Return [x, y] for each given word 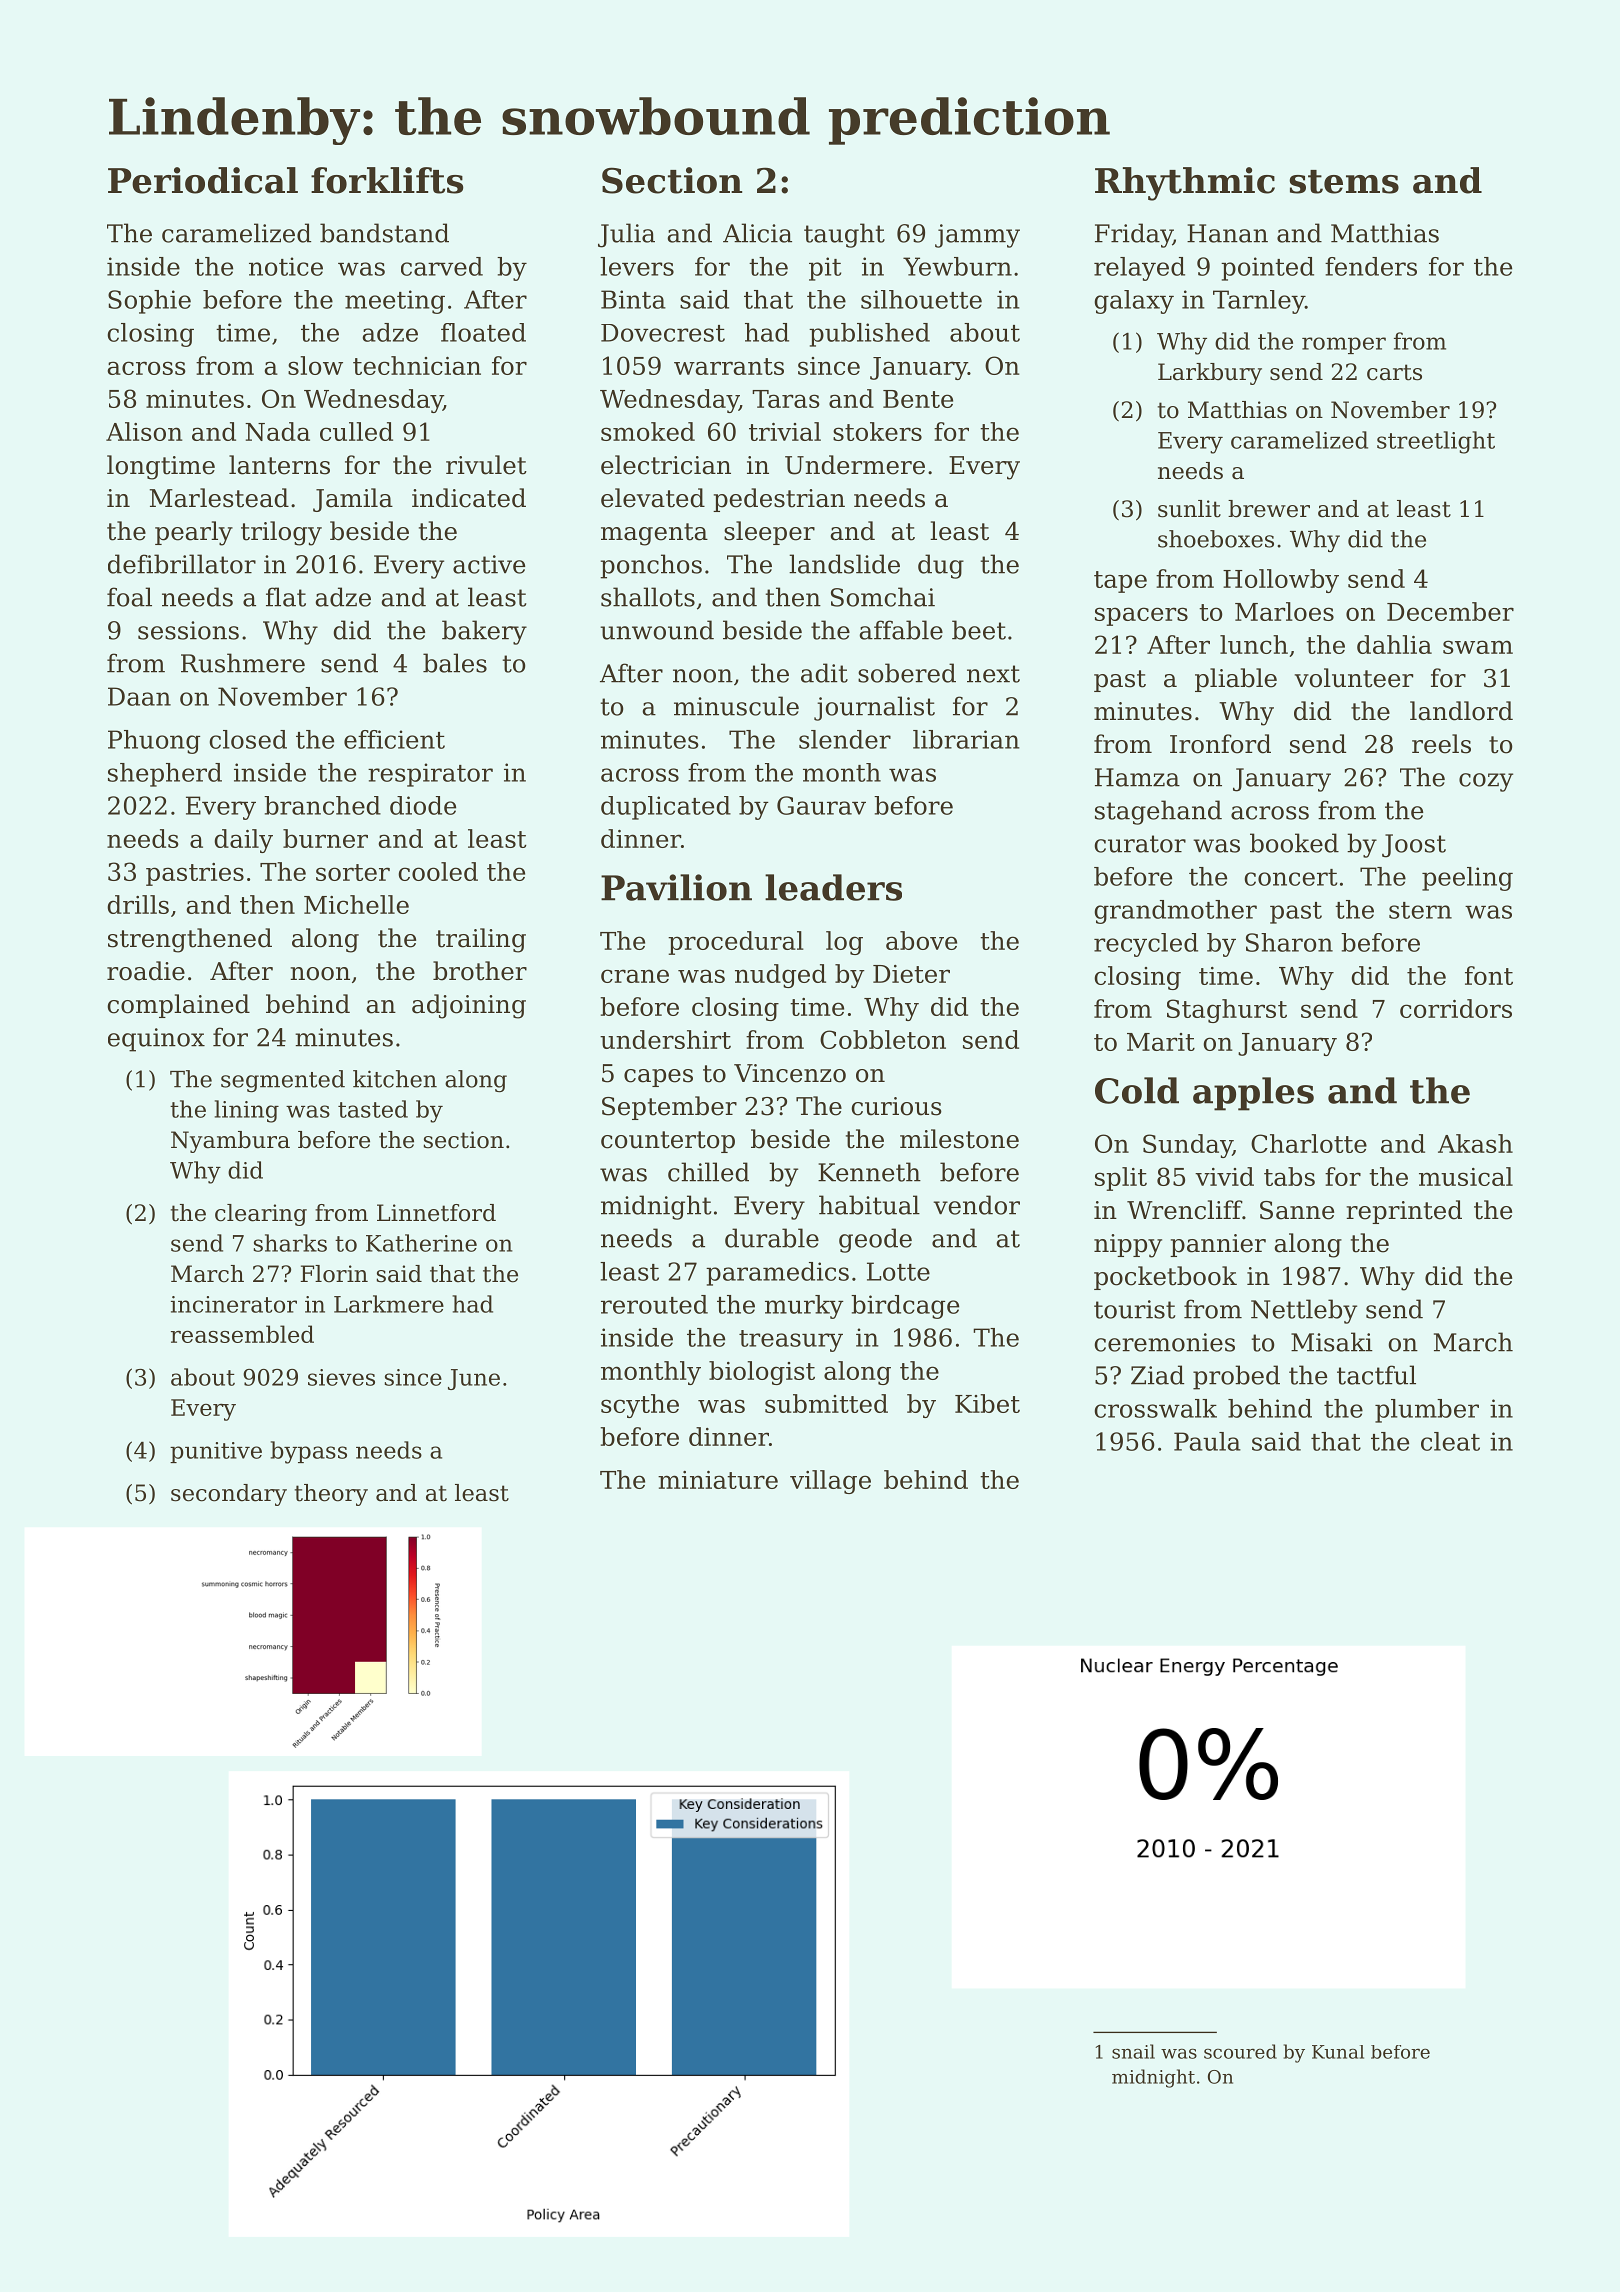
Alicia [757, 233]
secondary [229, 1495]
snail [1133, 2051]
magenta [654, 534]
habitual [869, 1205]
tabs [1289, 1176]
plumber [1427, 1411]
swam [1478, 647]
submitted [826, 1403]
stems [1344, 182]
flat [286, 597]
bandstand [384, 233]
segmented [283, 1081]
